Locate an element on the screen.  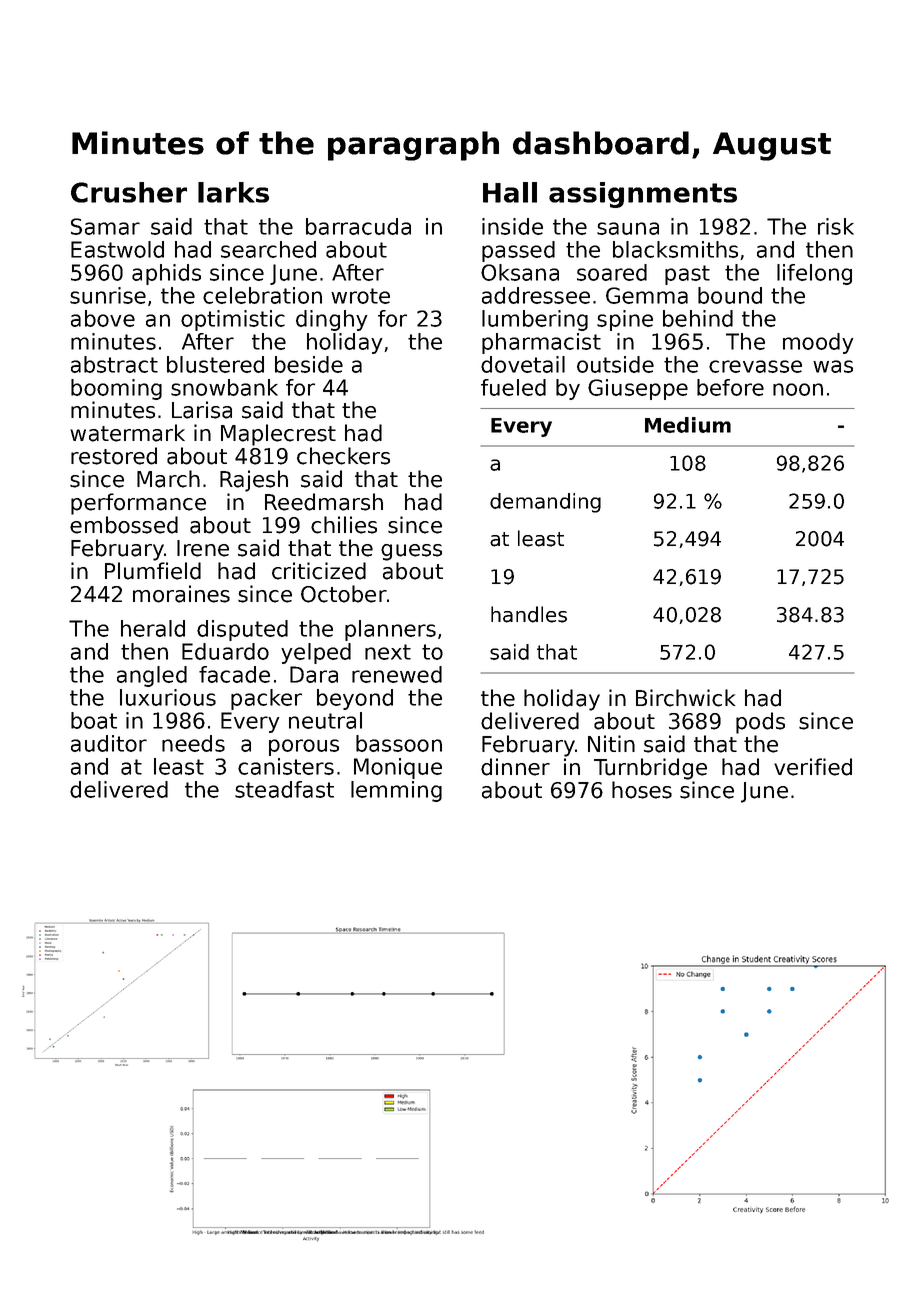
barracuda is located at coordinates (358, 226).
